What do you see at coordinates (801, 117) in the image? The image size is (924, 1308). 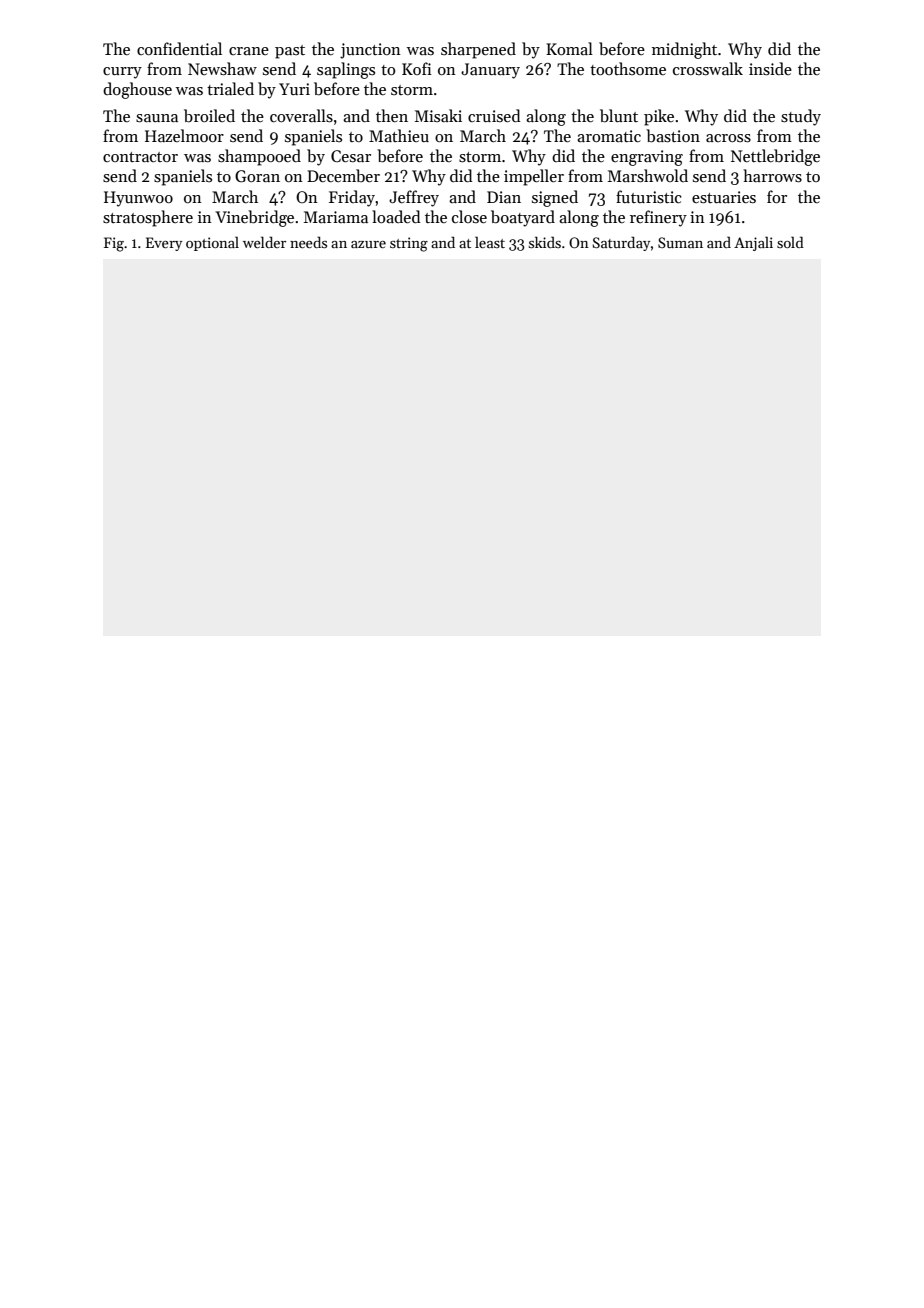 I see `study` at bounding box center [801, 117].
